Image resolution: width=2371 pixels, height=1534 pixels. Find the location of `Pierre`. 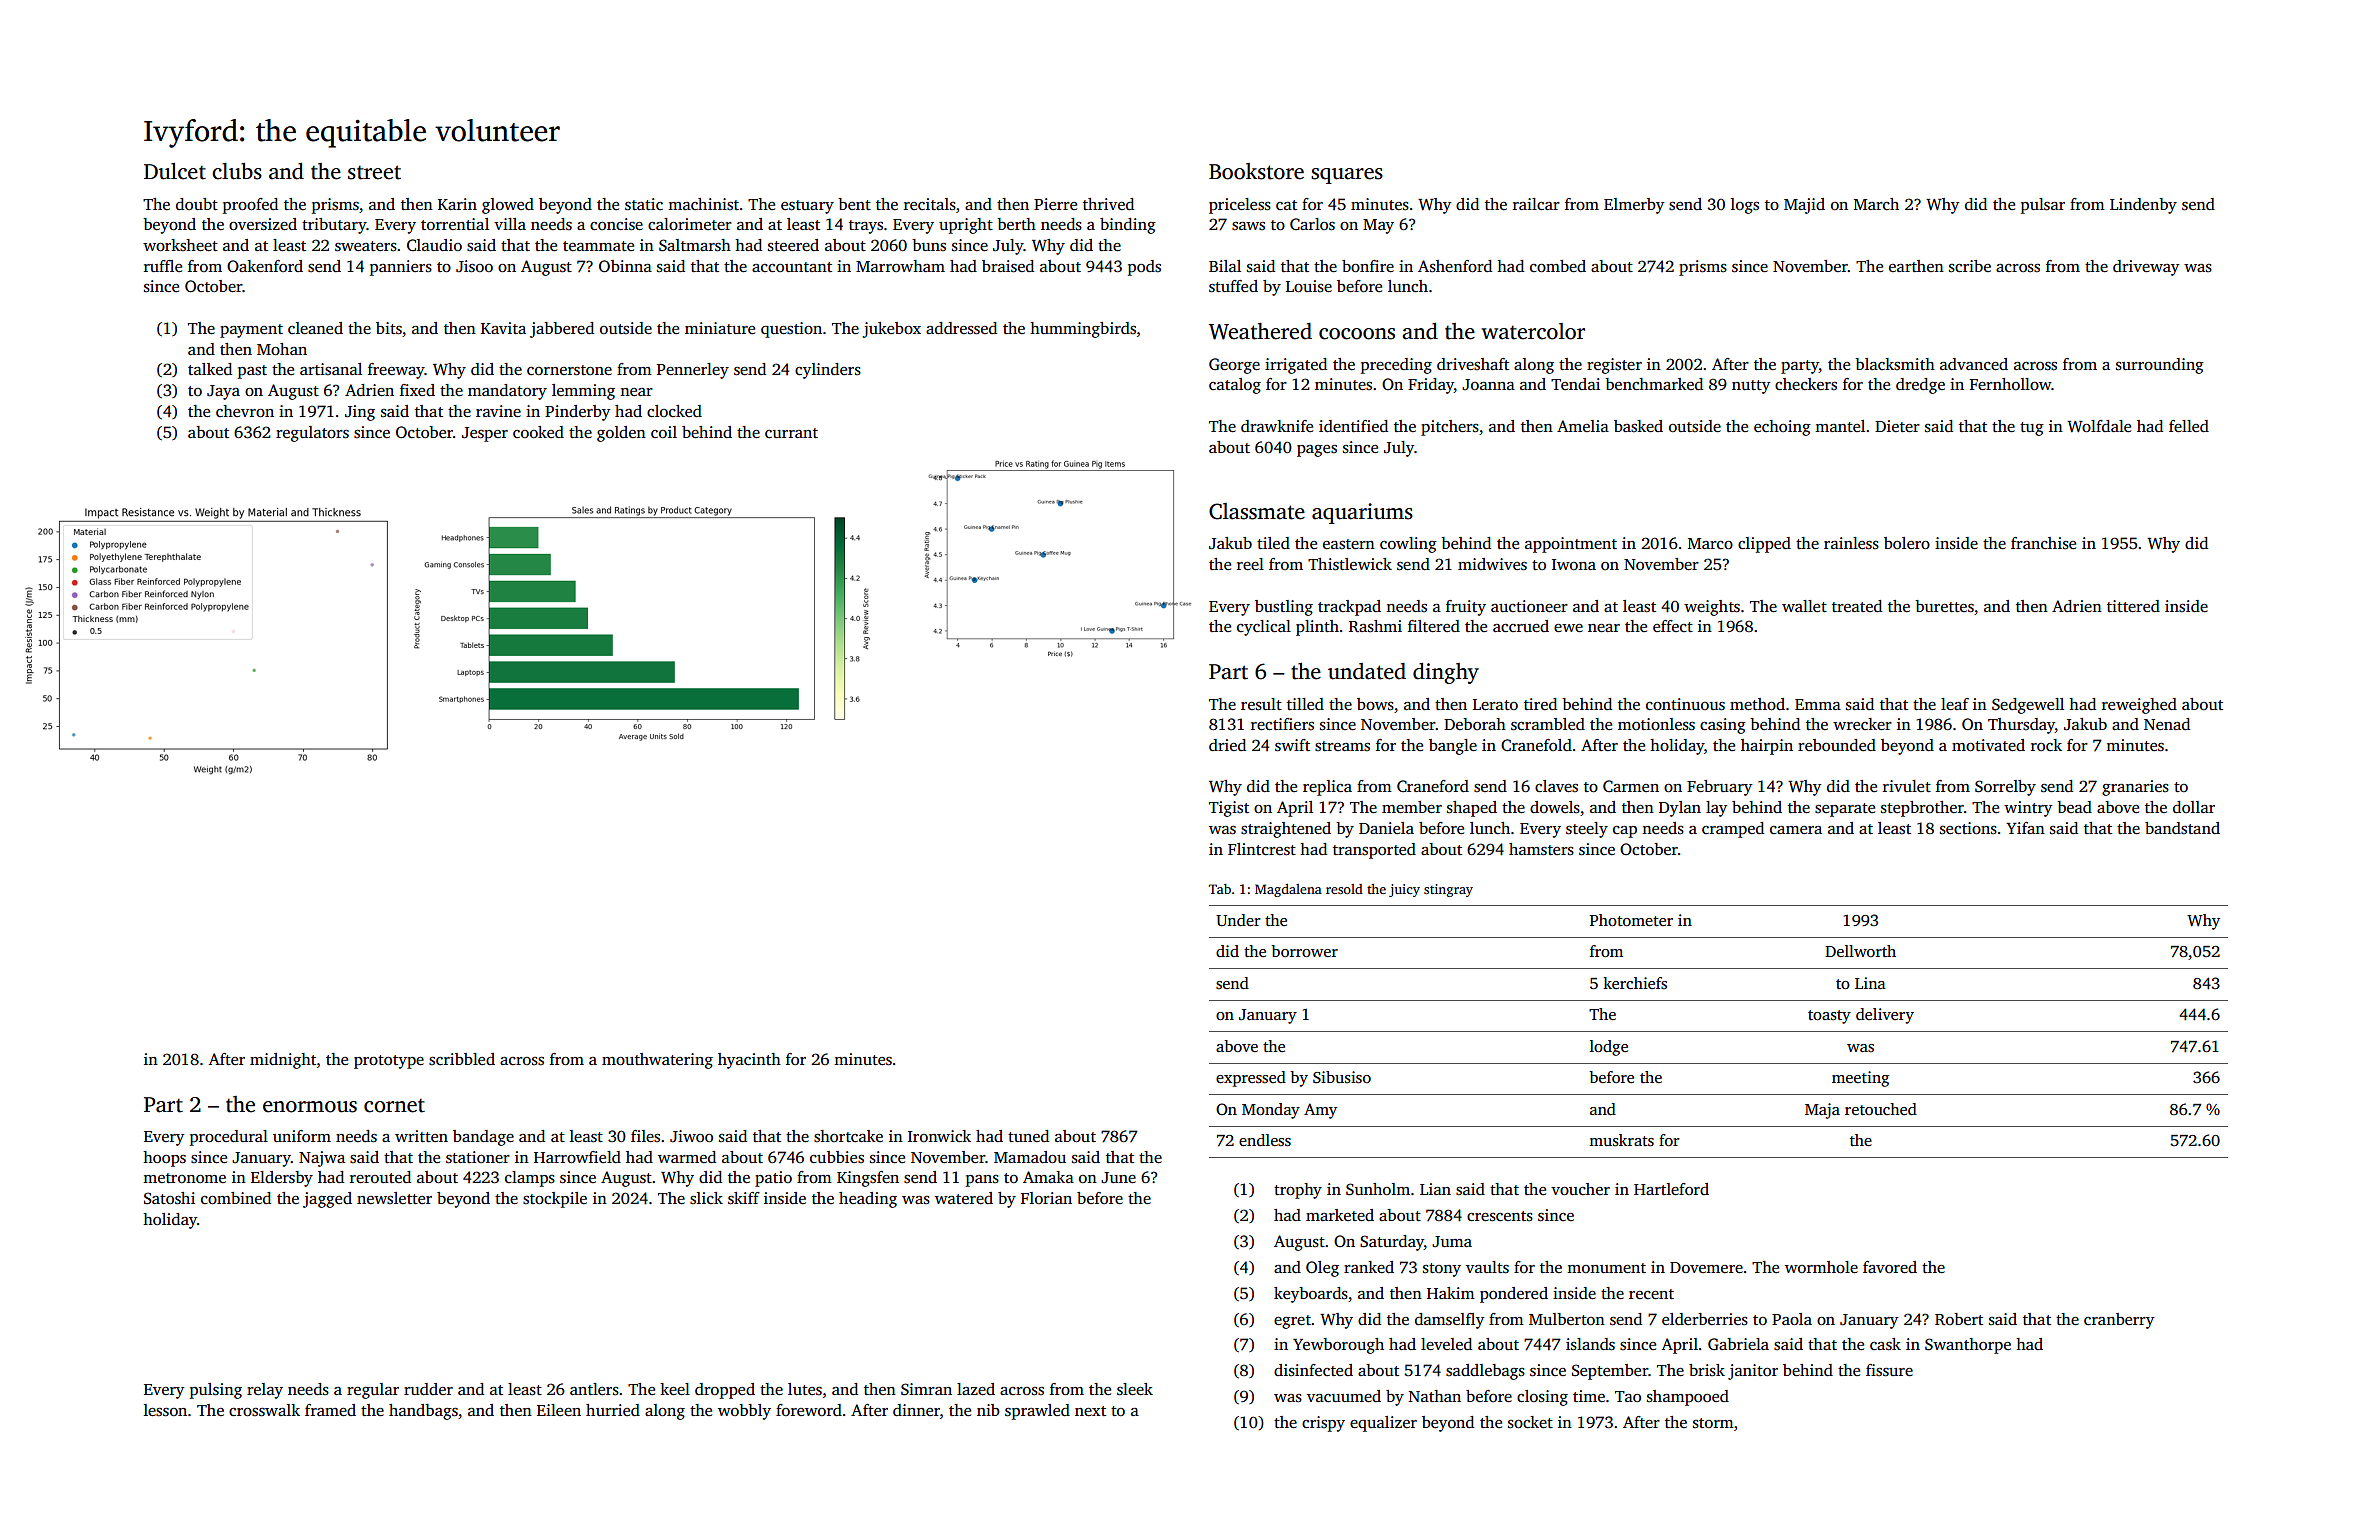

Pierre is located at coordinates (1055, 204).
